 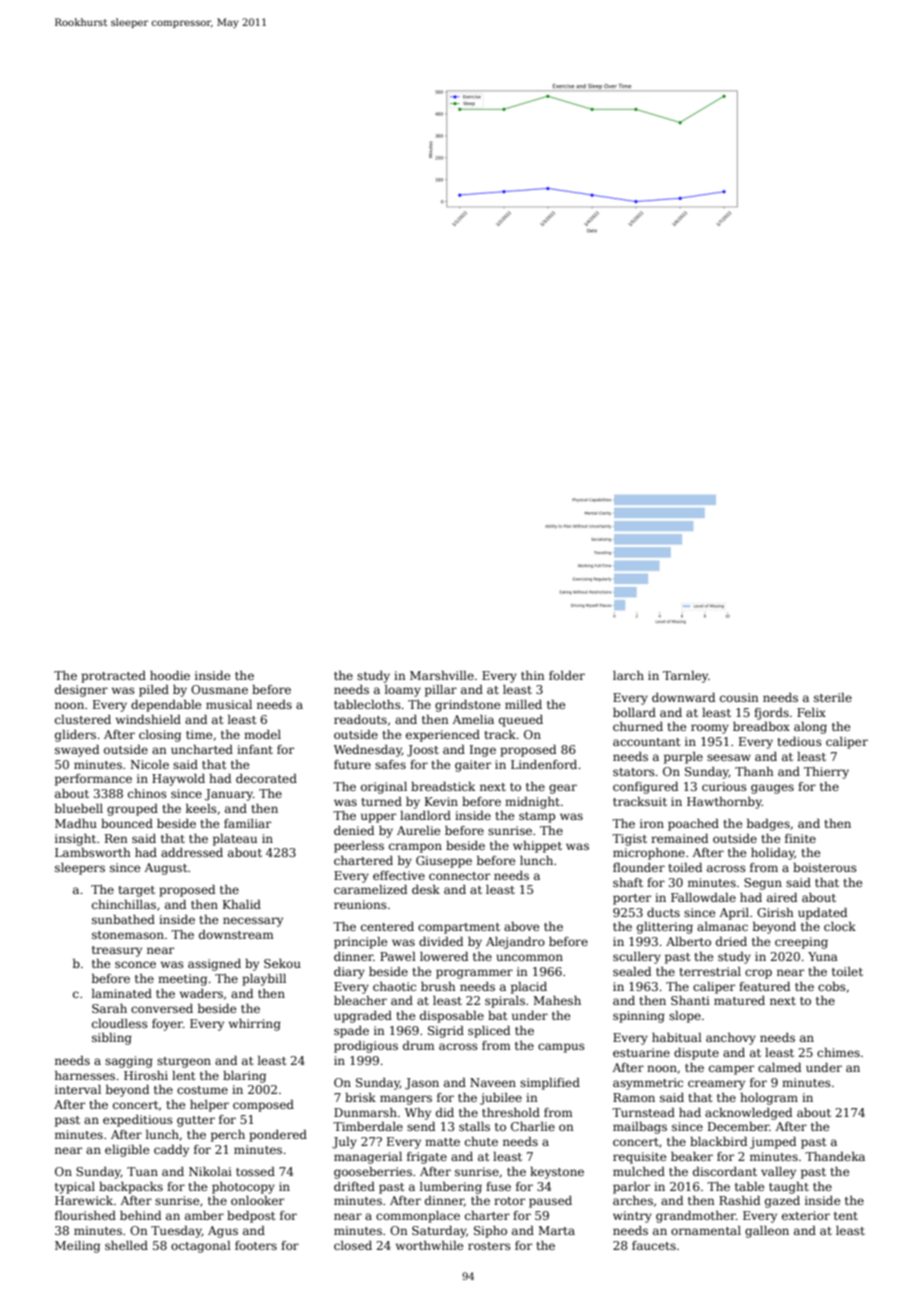 I want to click on reunions, so click(x=360, y=904).
